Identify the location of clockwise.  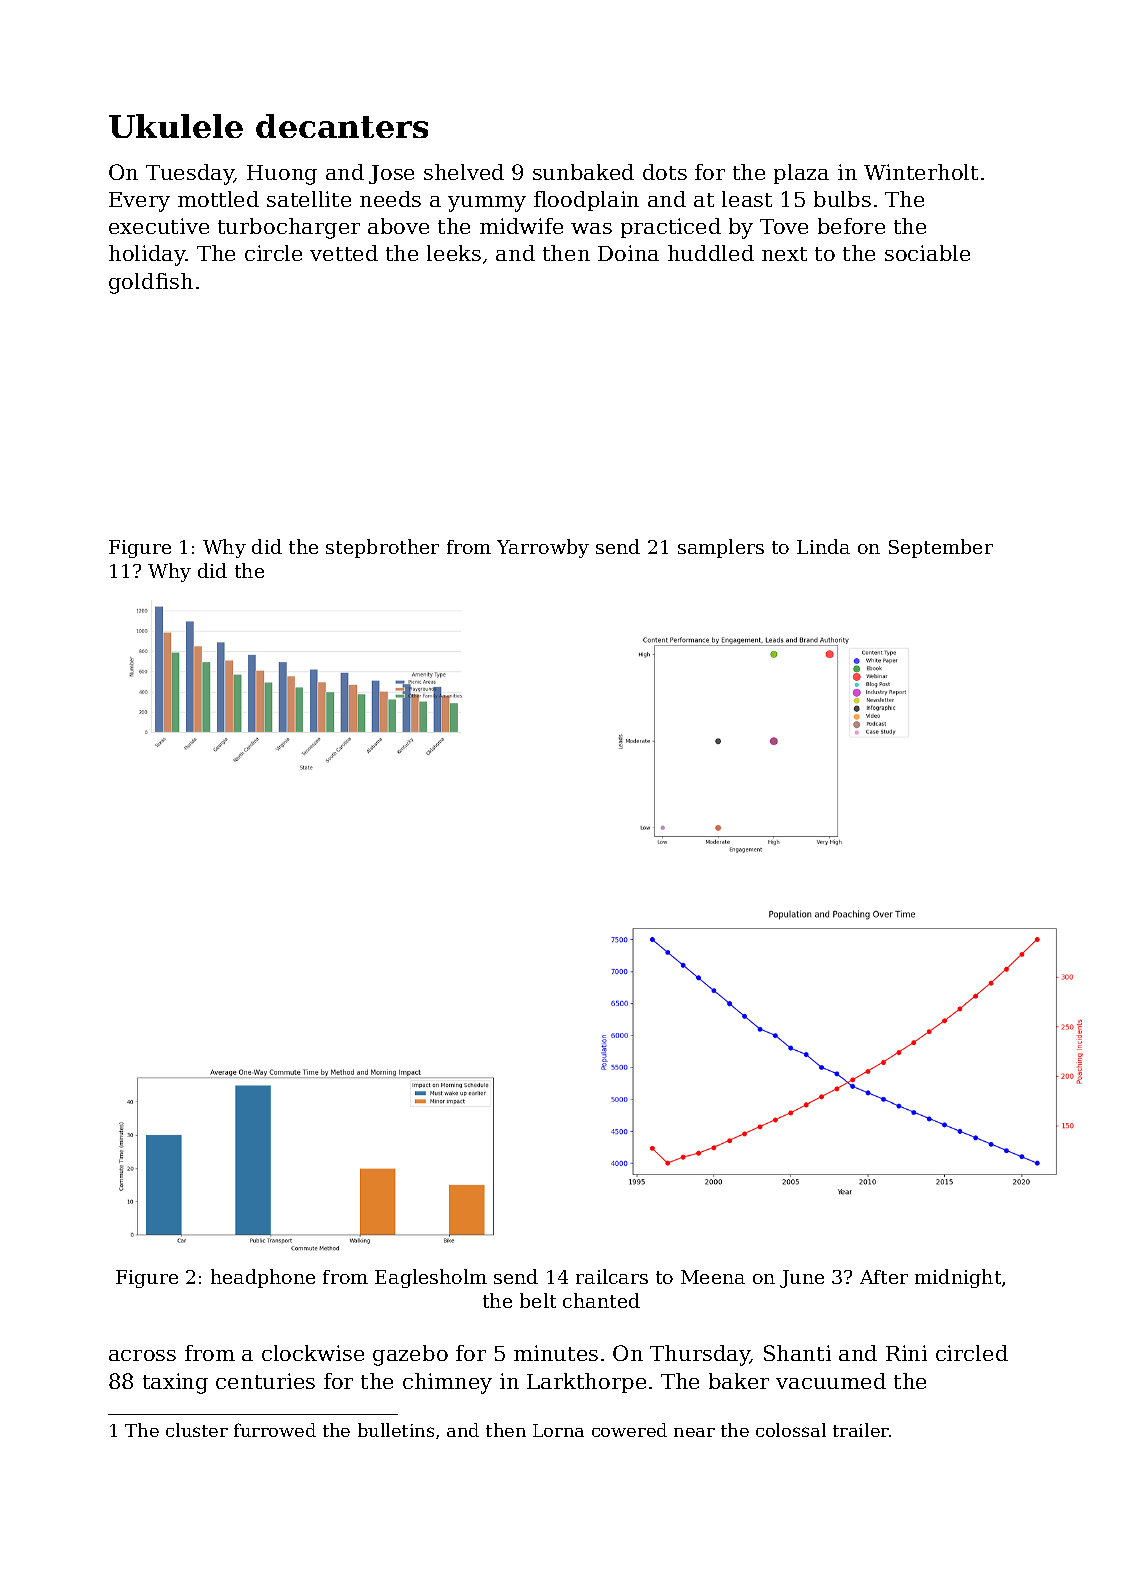
(313, 1353).
